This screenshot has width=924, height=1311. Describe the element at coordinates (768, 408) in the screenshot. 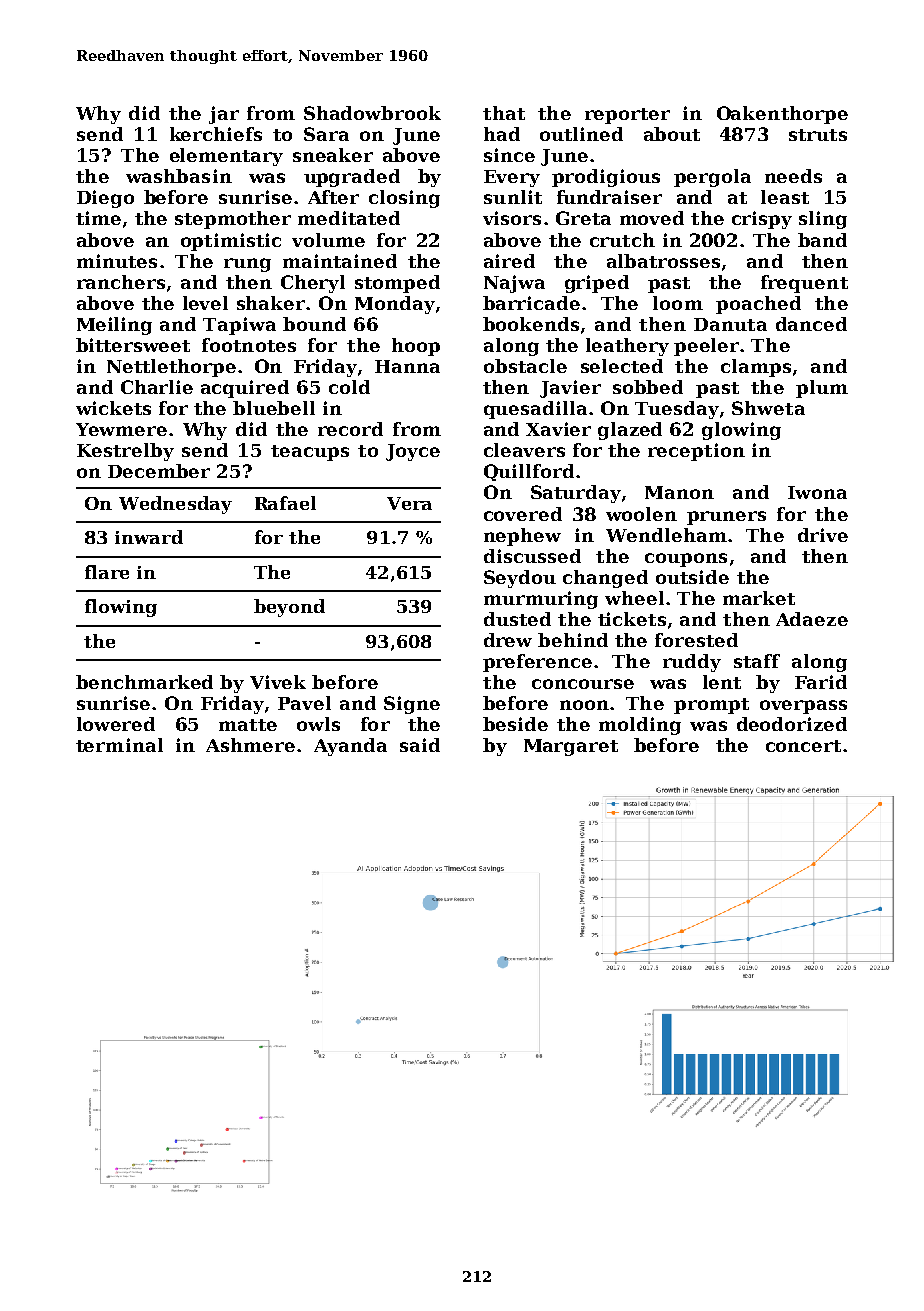

I see `Shweta` at that location.
